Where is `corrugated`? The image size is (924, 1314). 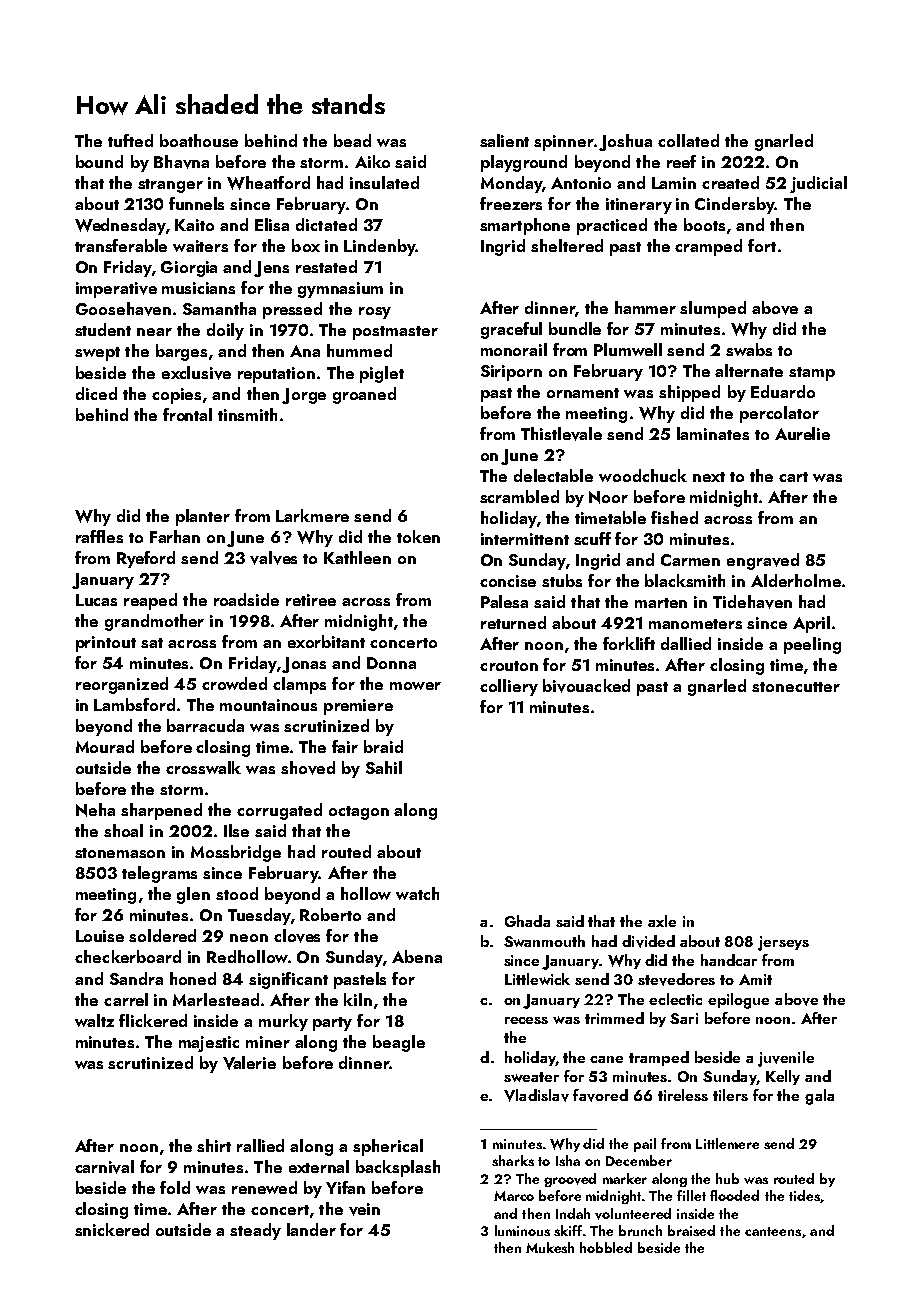 corrugated is located at coordinates (279, 811).
